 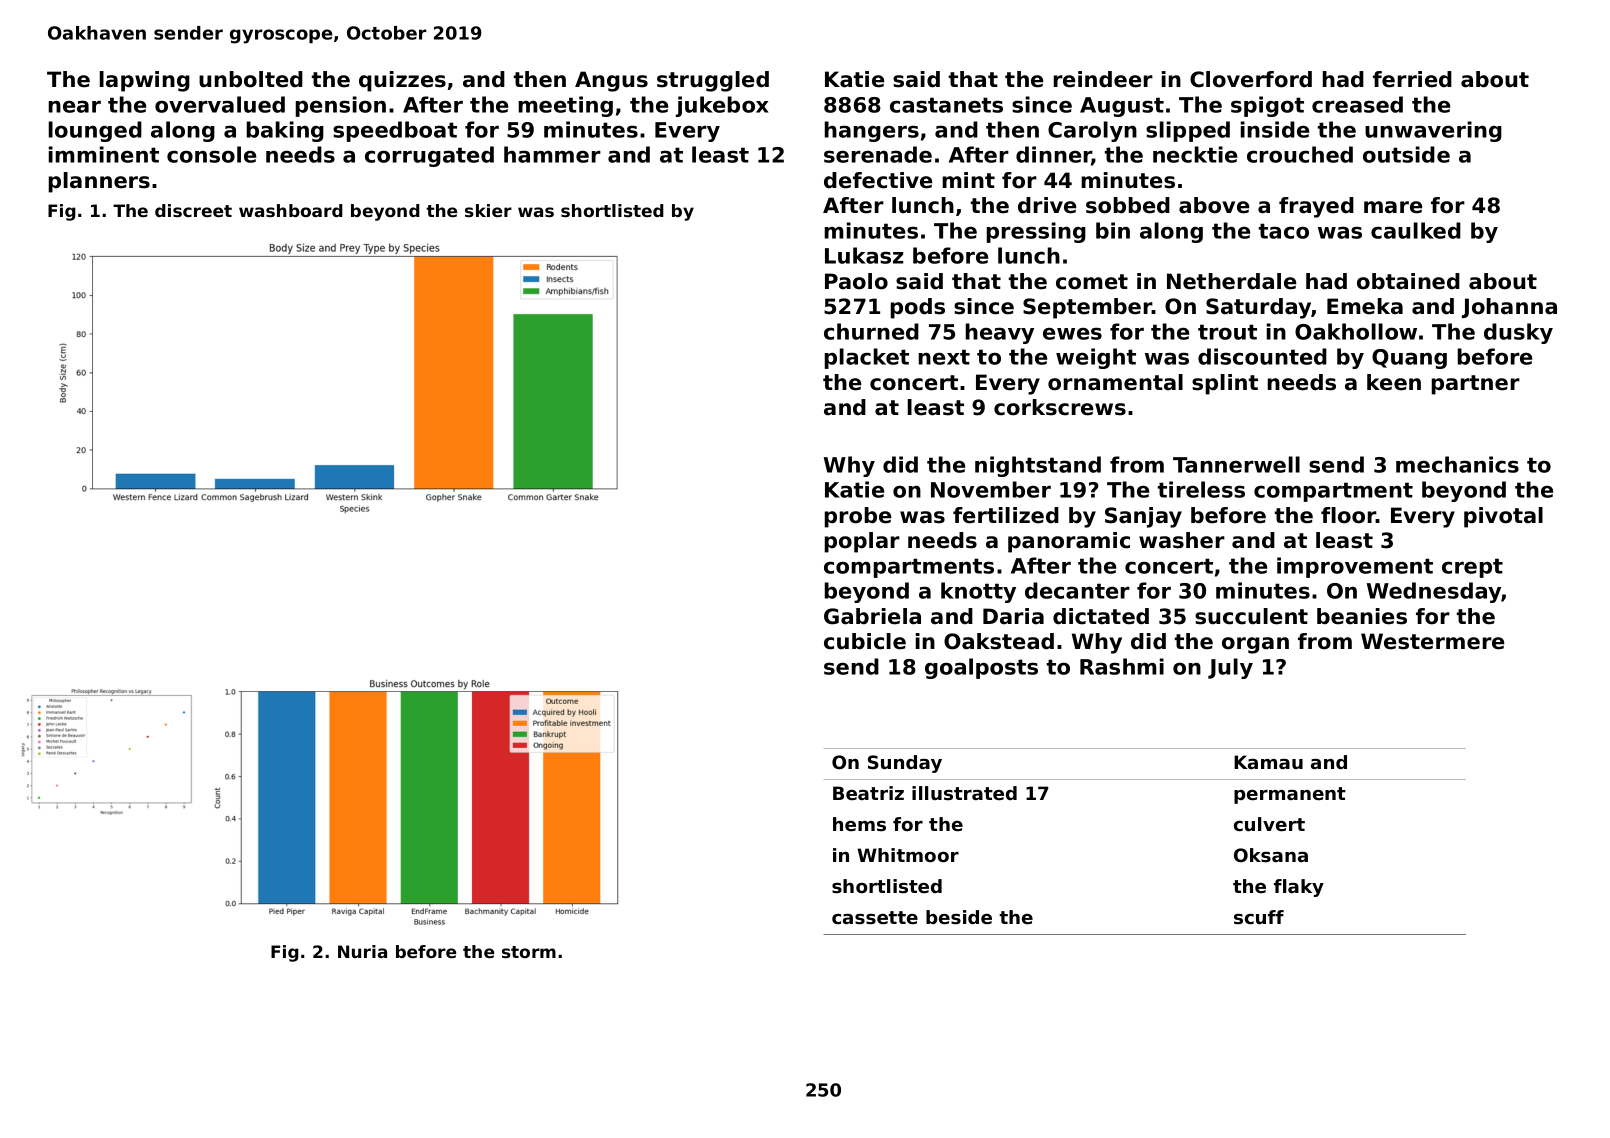 I want to click on cubicle, so click(x=865, y=641).
